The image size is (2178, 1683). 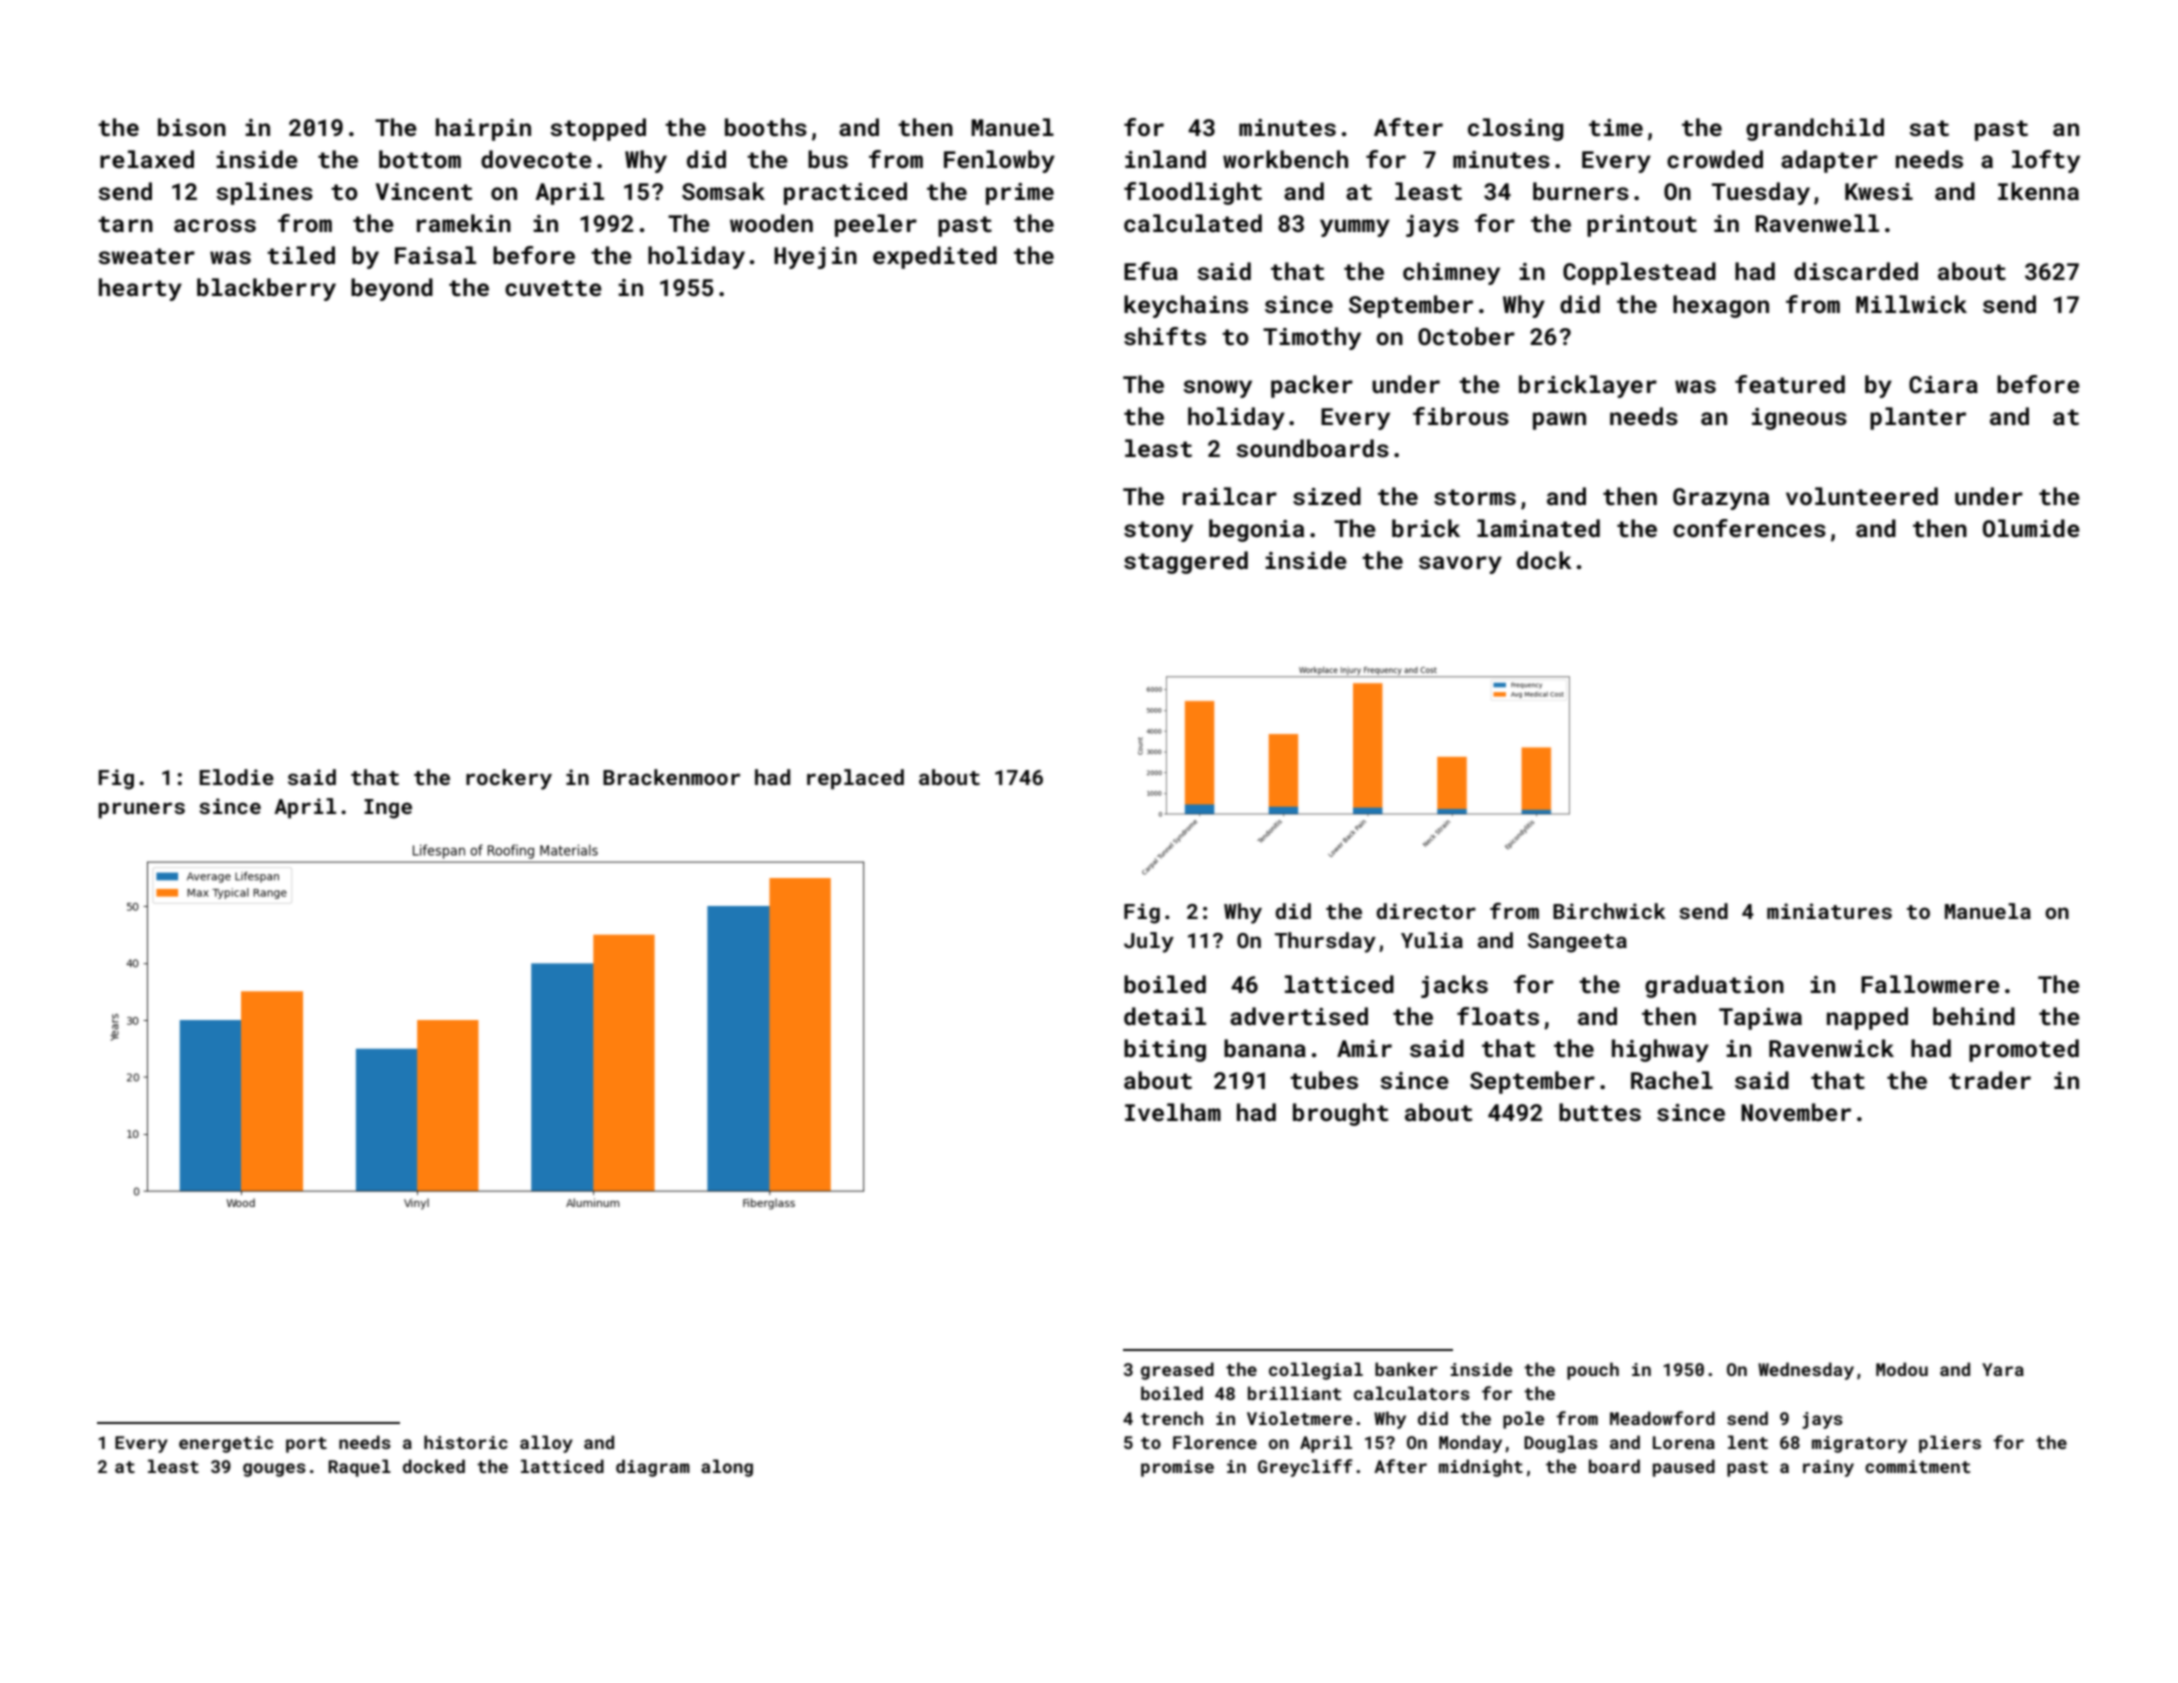 I want to click on miniatures, so click(x=1829, y=911).
